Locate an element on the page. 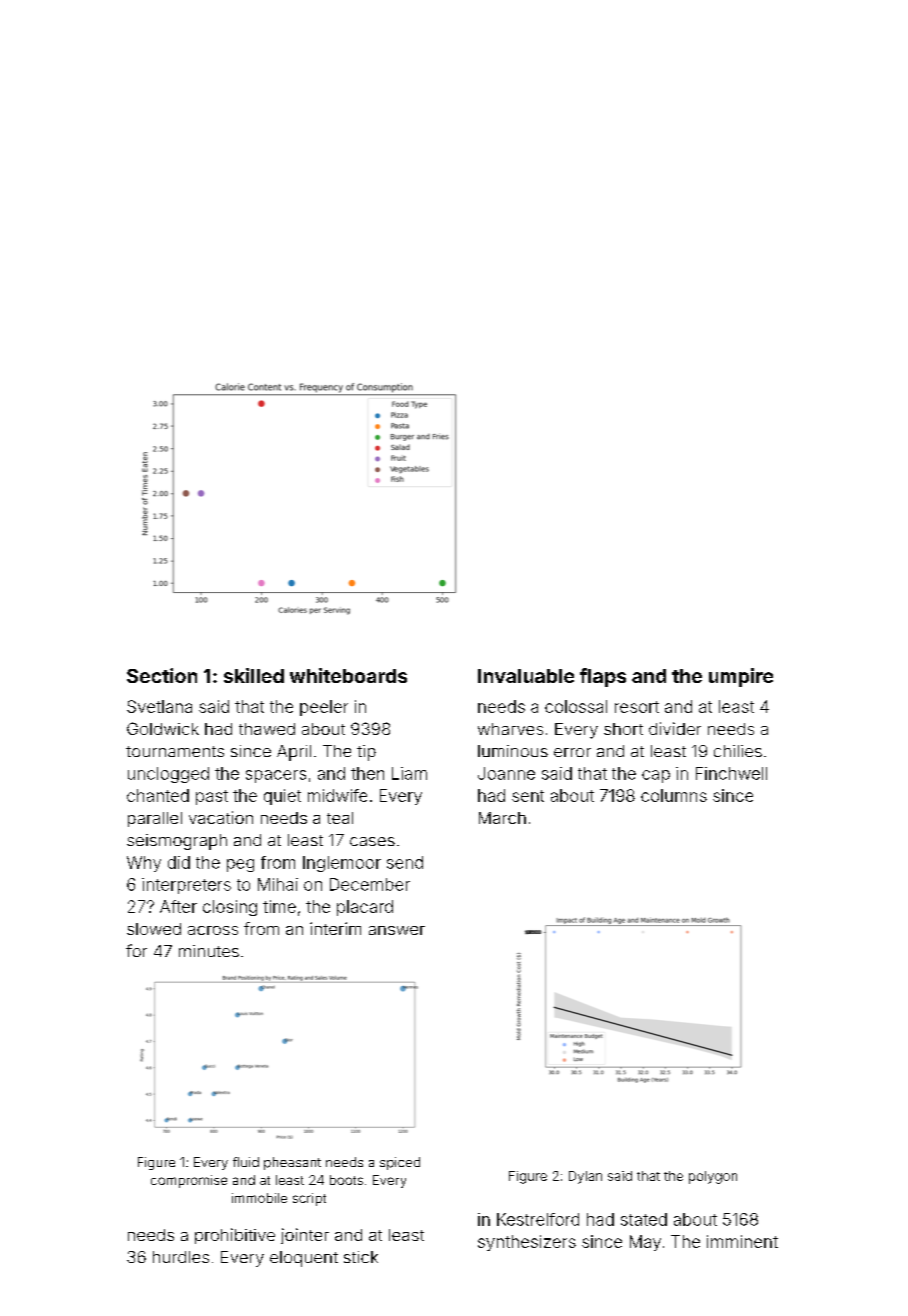 This page has width=908, height=1316. tip is located at coordinates (366, 753).
